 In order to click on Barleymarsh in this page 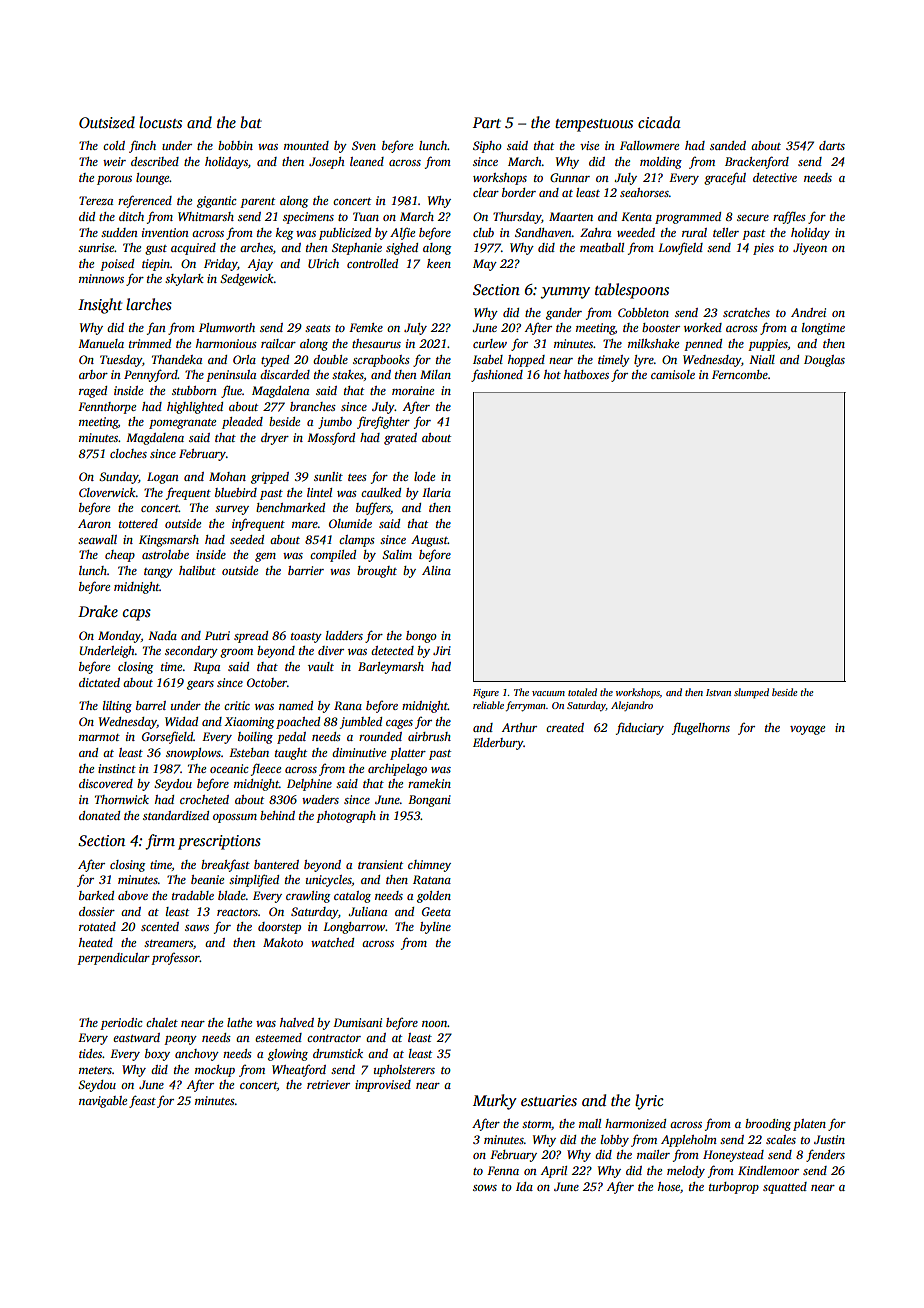, I will do `click(391, 668)`.
